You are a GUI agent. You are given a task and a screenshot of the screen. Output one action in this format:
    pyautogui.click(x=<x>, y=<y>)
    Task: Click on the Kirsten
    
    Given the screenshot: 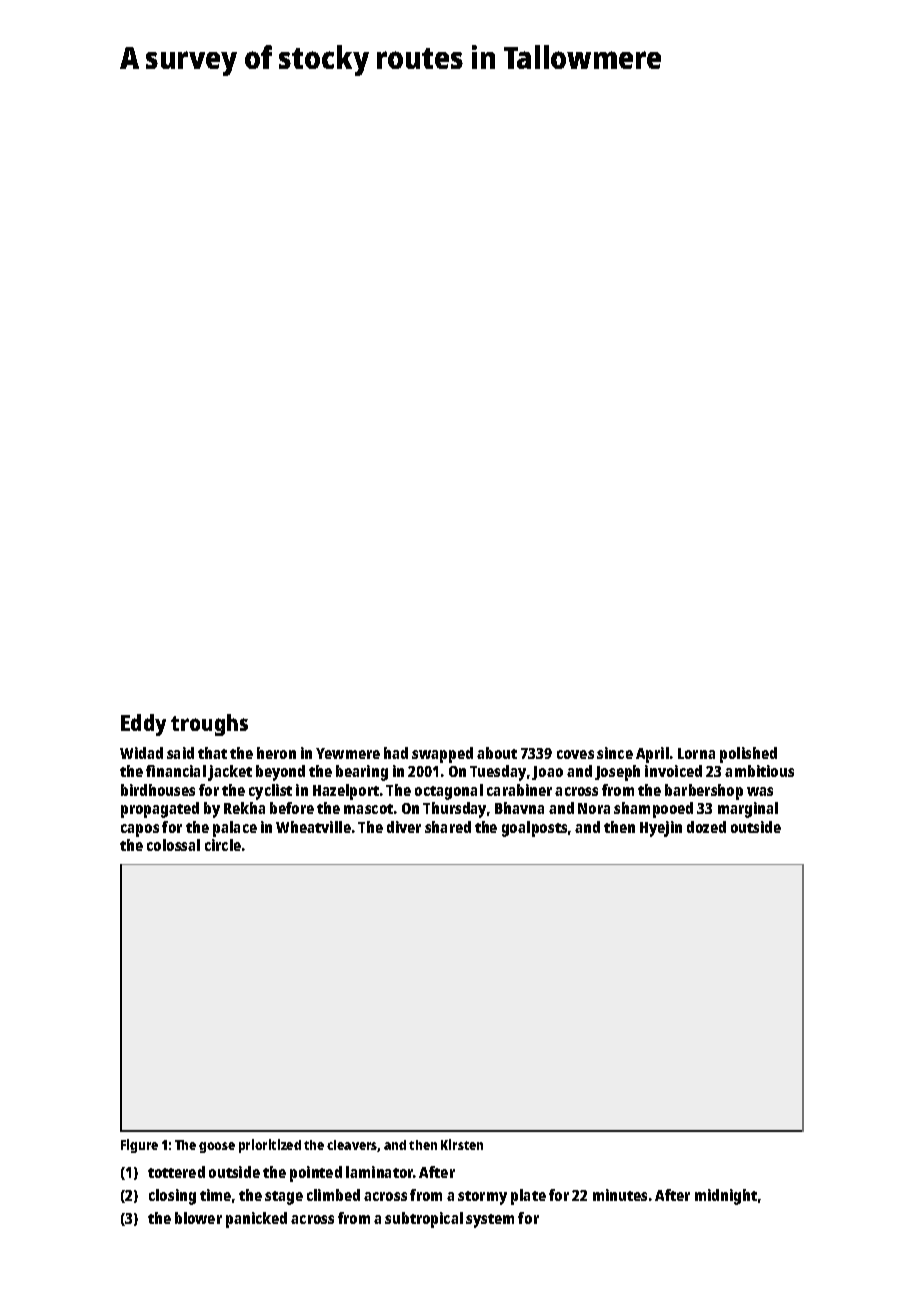 What is the action you would take?
    pyautogui.click(x=462, y=1144)
